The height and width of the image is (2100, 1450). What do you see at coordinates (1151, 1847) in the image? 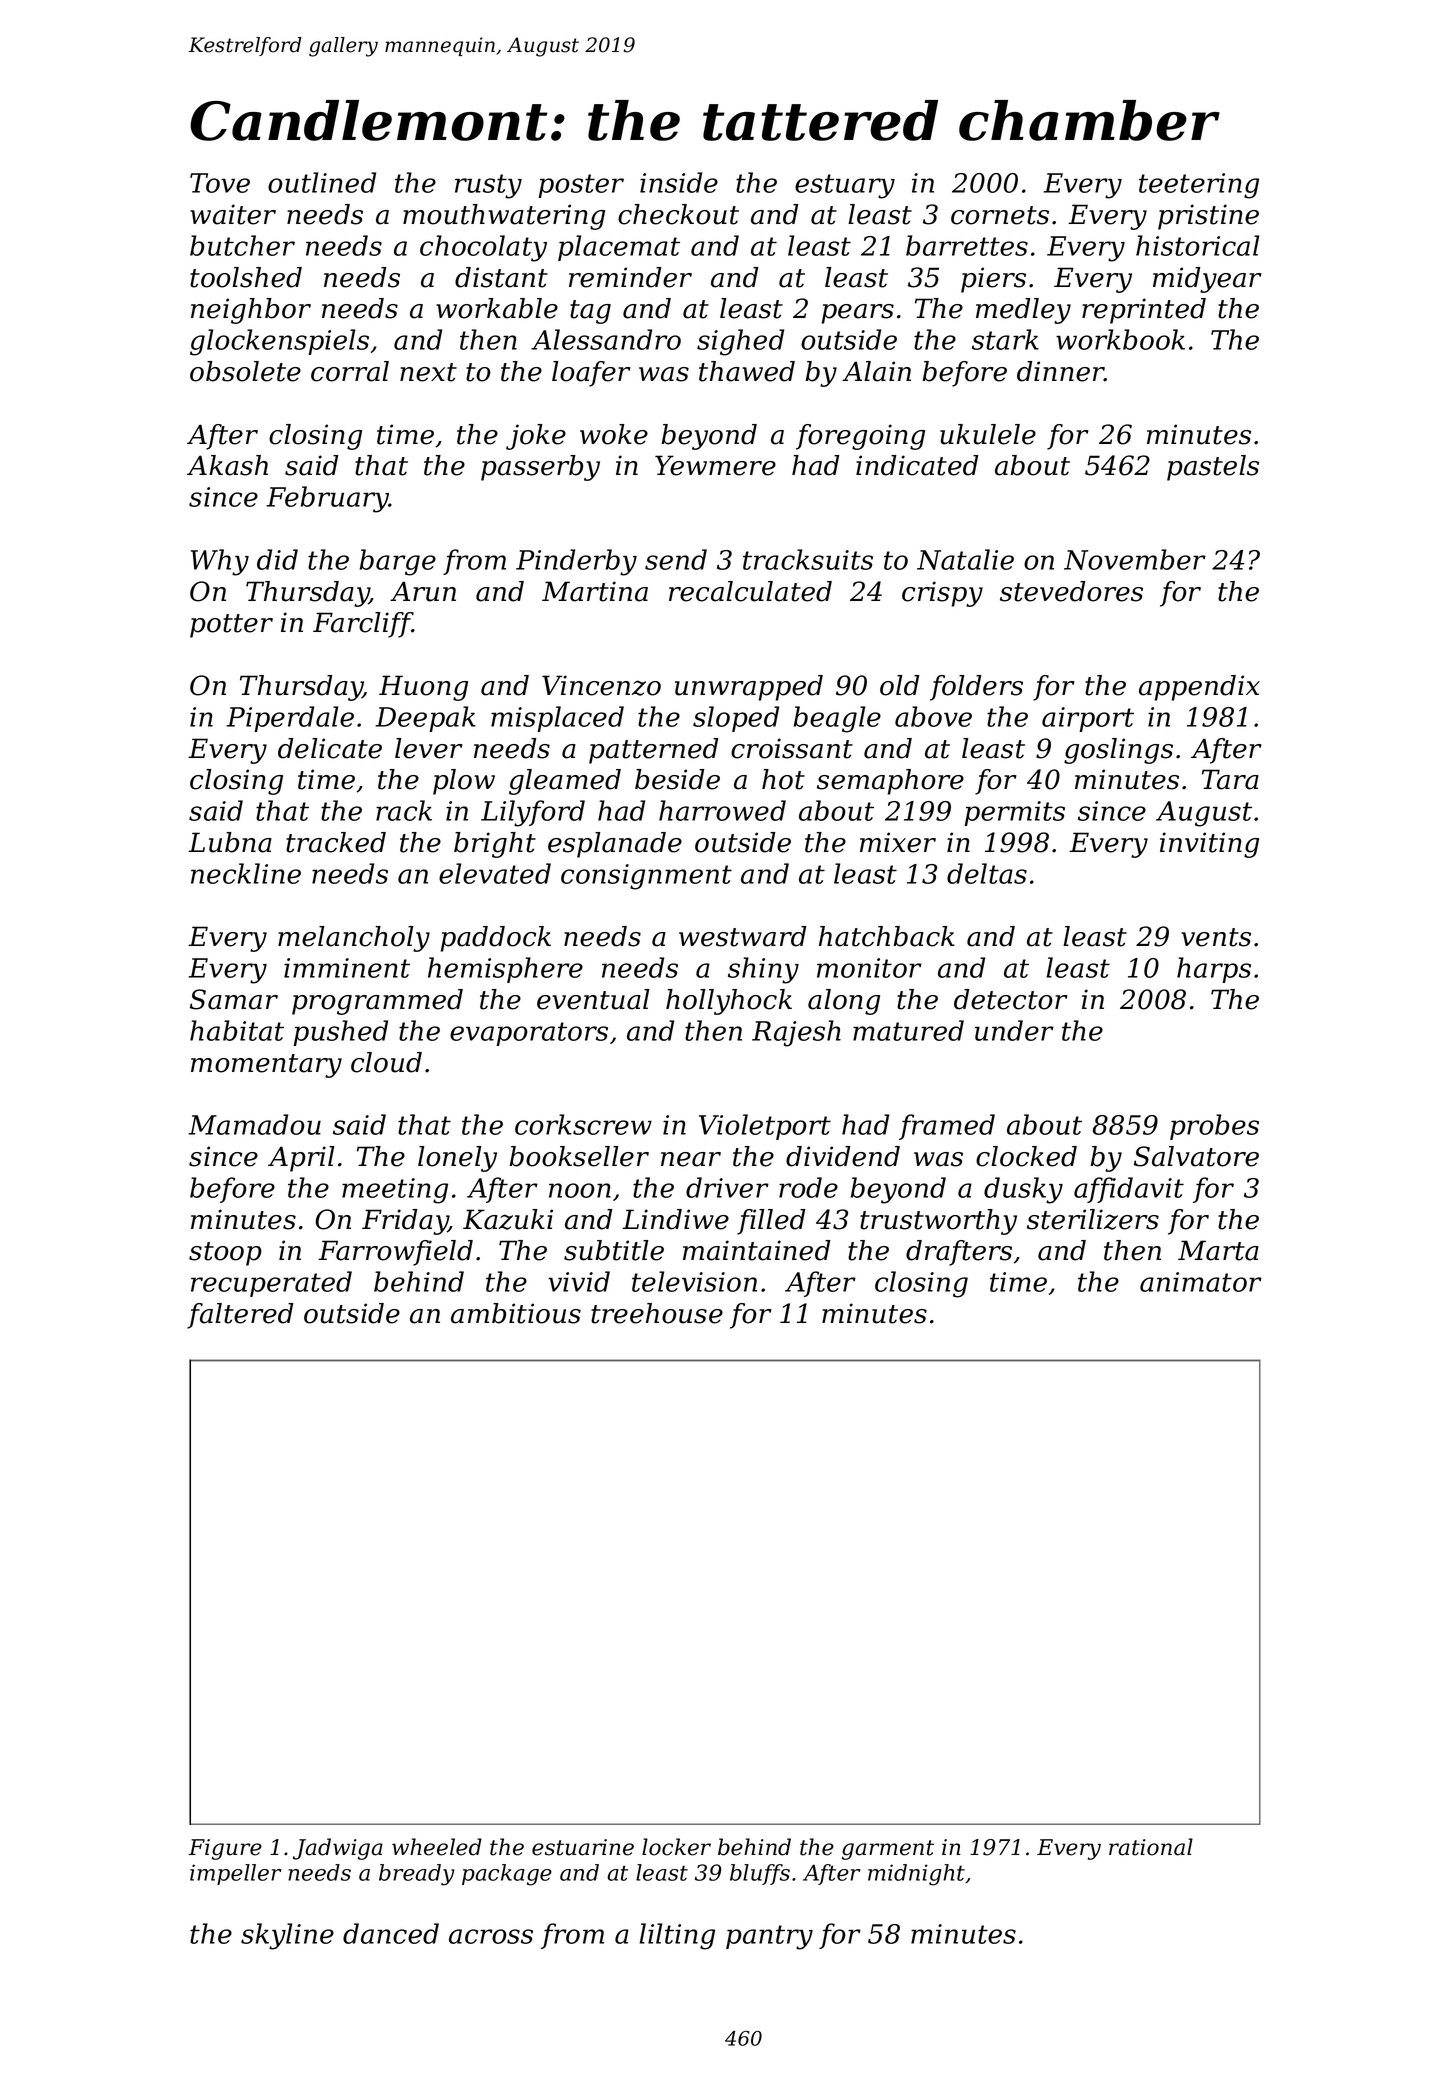
I see `rational` at bounding box center [1151, 1847].
